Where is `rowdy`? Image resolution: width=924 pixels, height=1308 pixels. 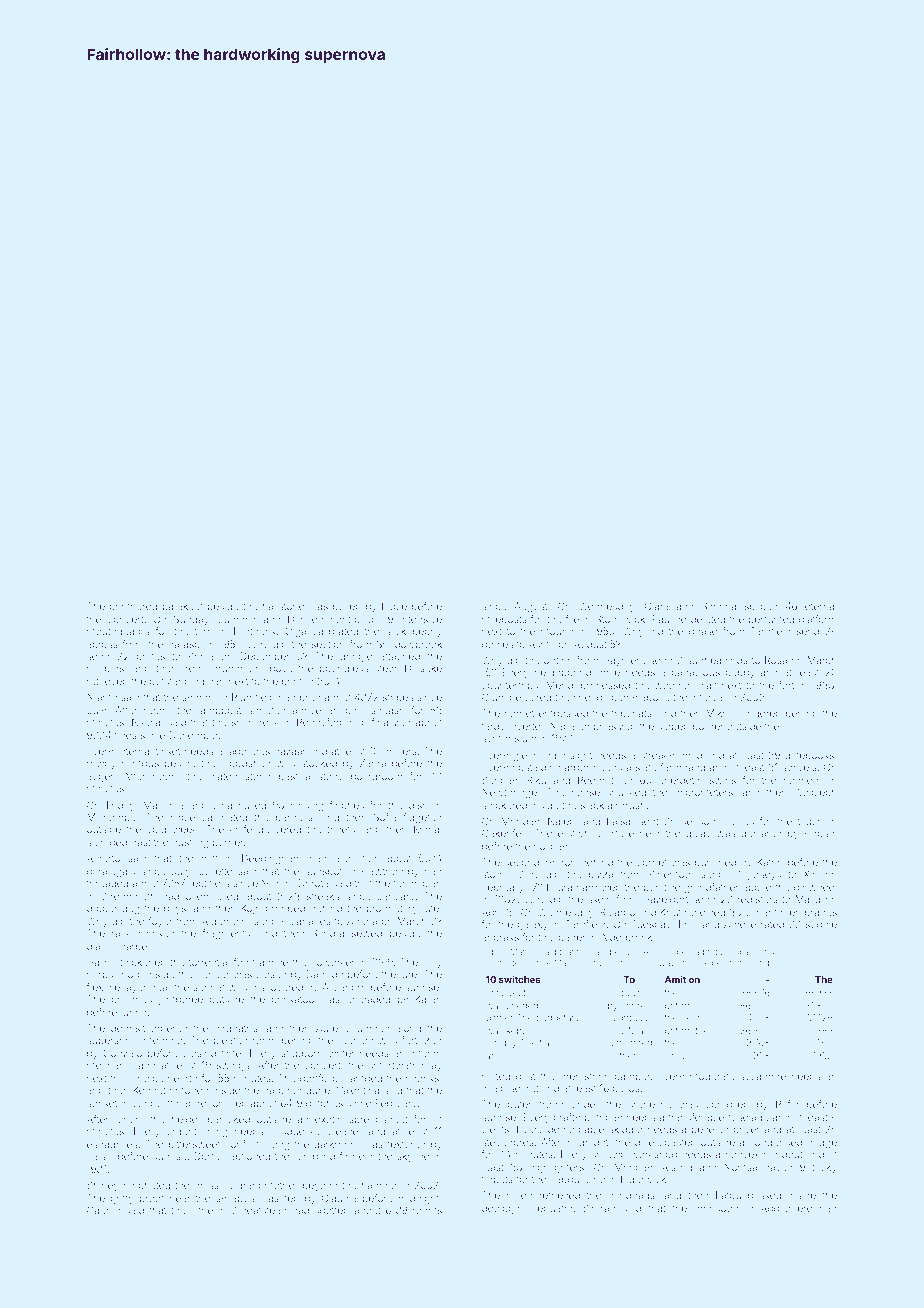 rowdy is located at coordinates (101, 764).
